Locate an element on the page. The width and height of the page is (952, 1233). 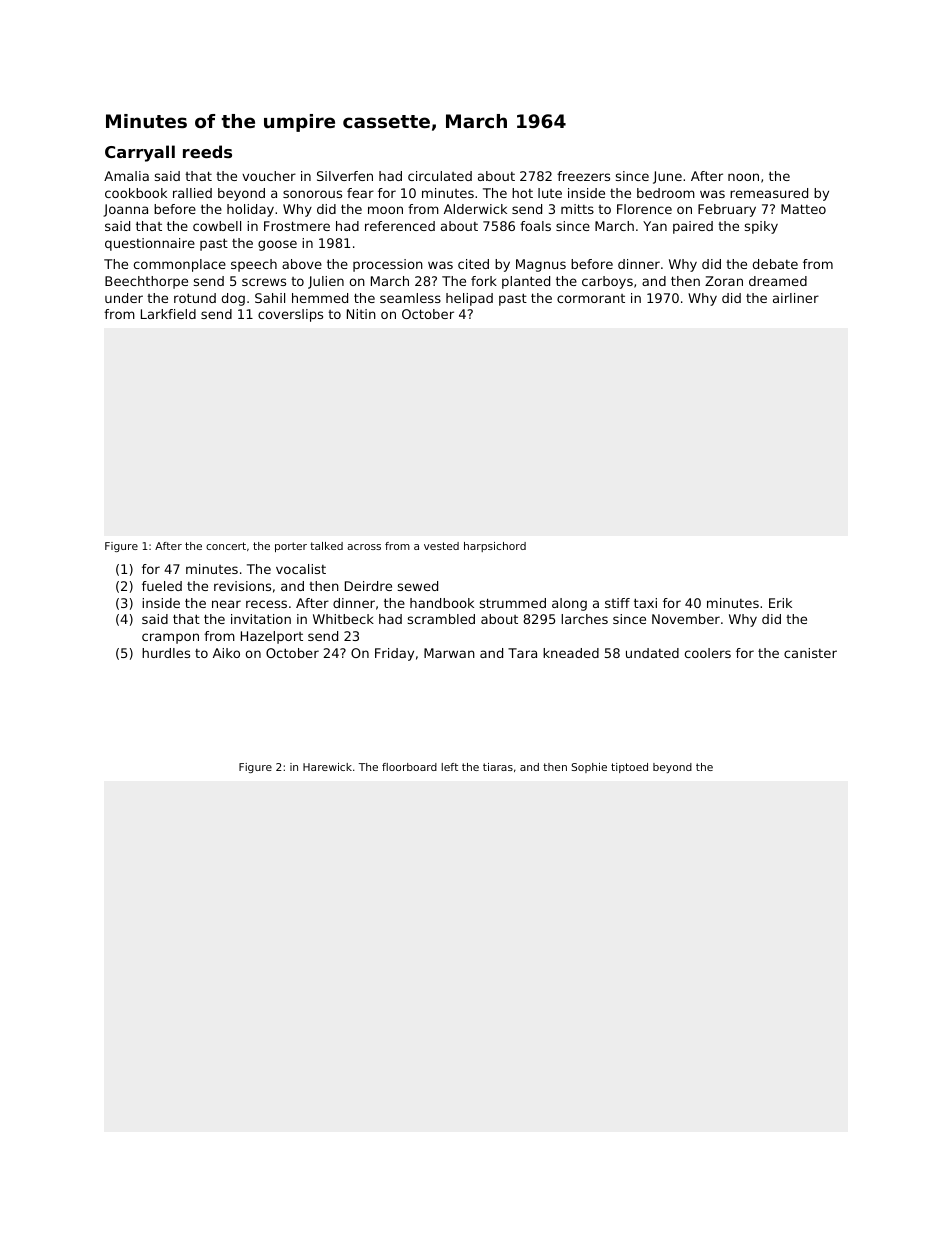
handbook is located at coordinates (442, 603).
